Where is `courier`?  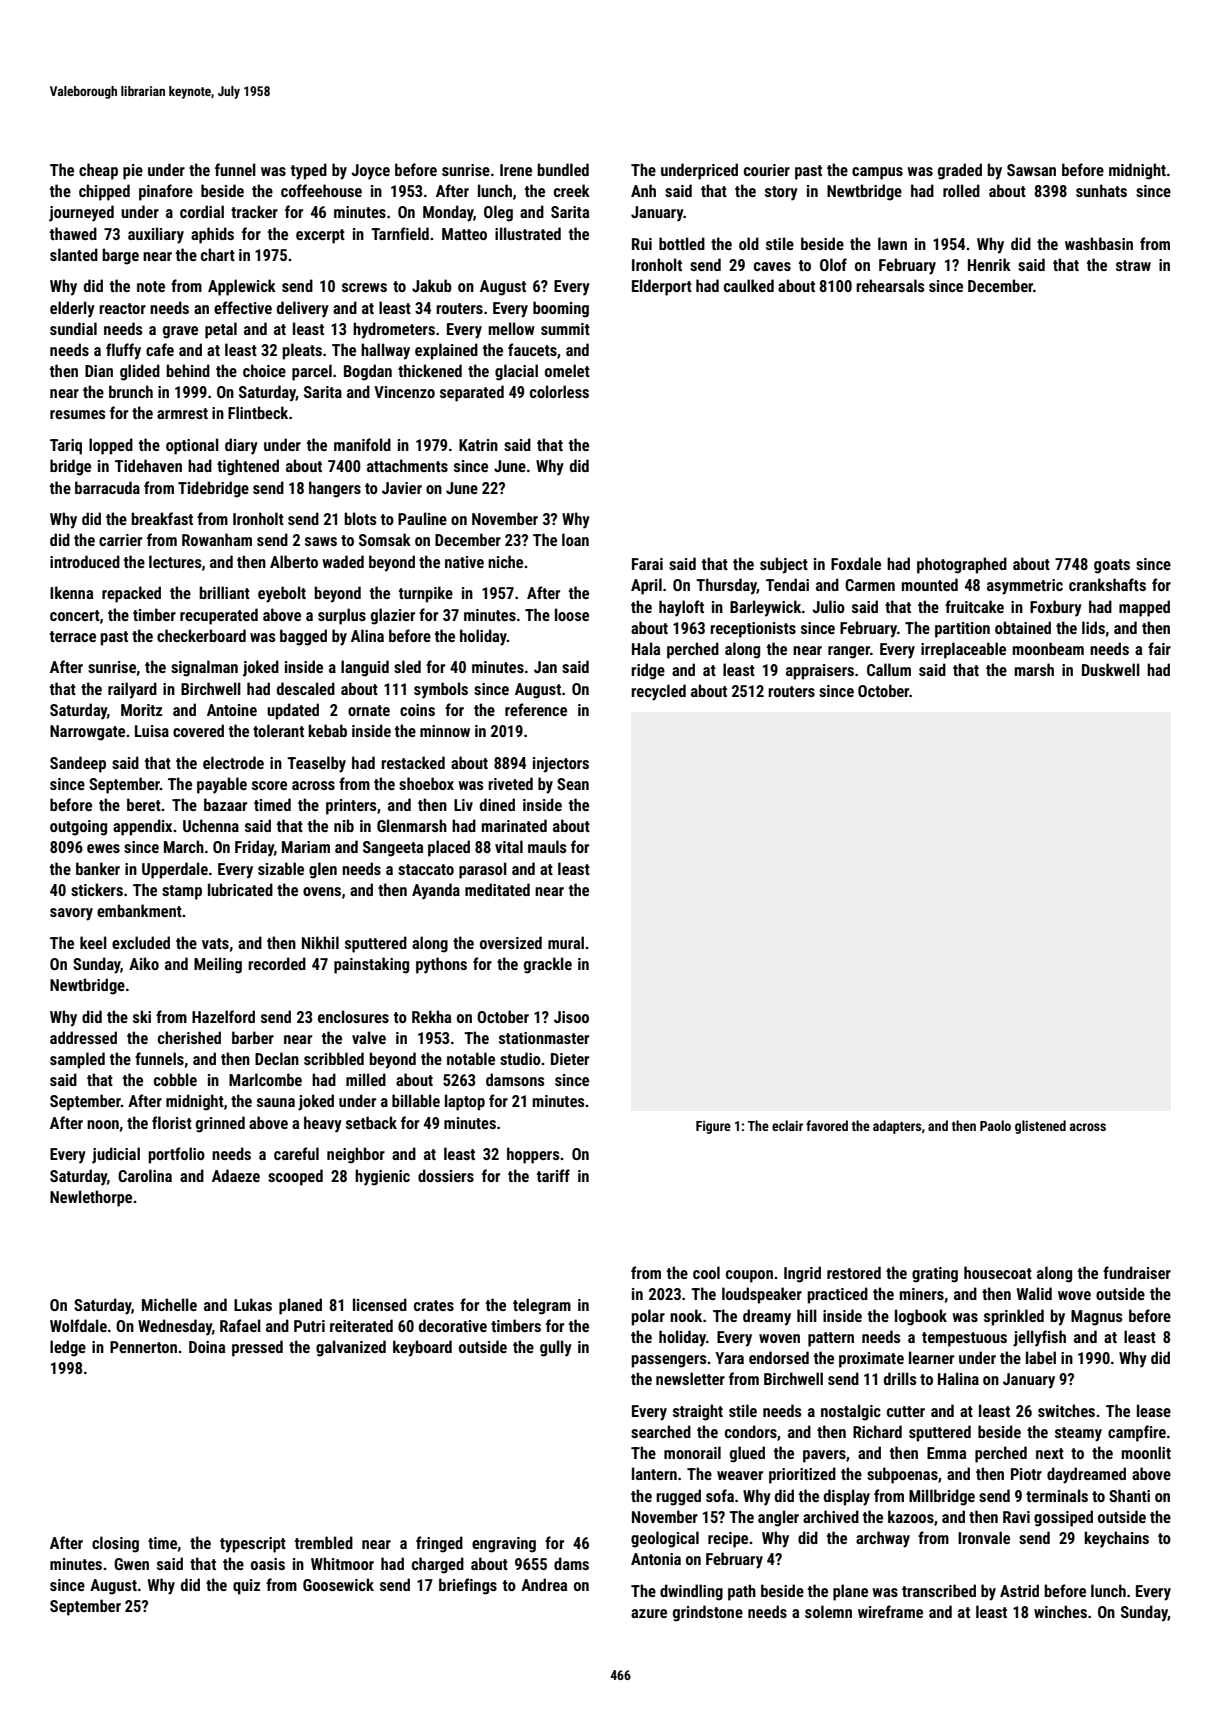
courier is located at coordinates (767, 170).
